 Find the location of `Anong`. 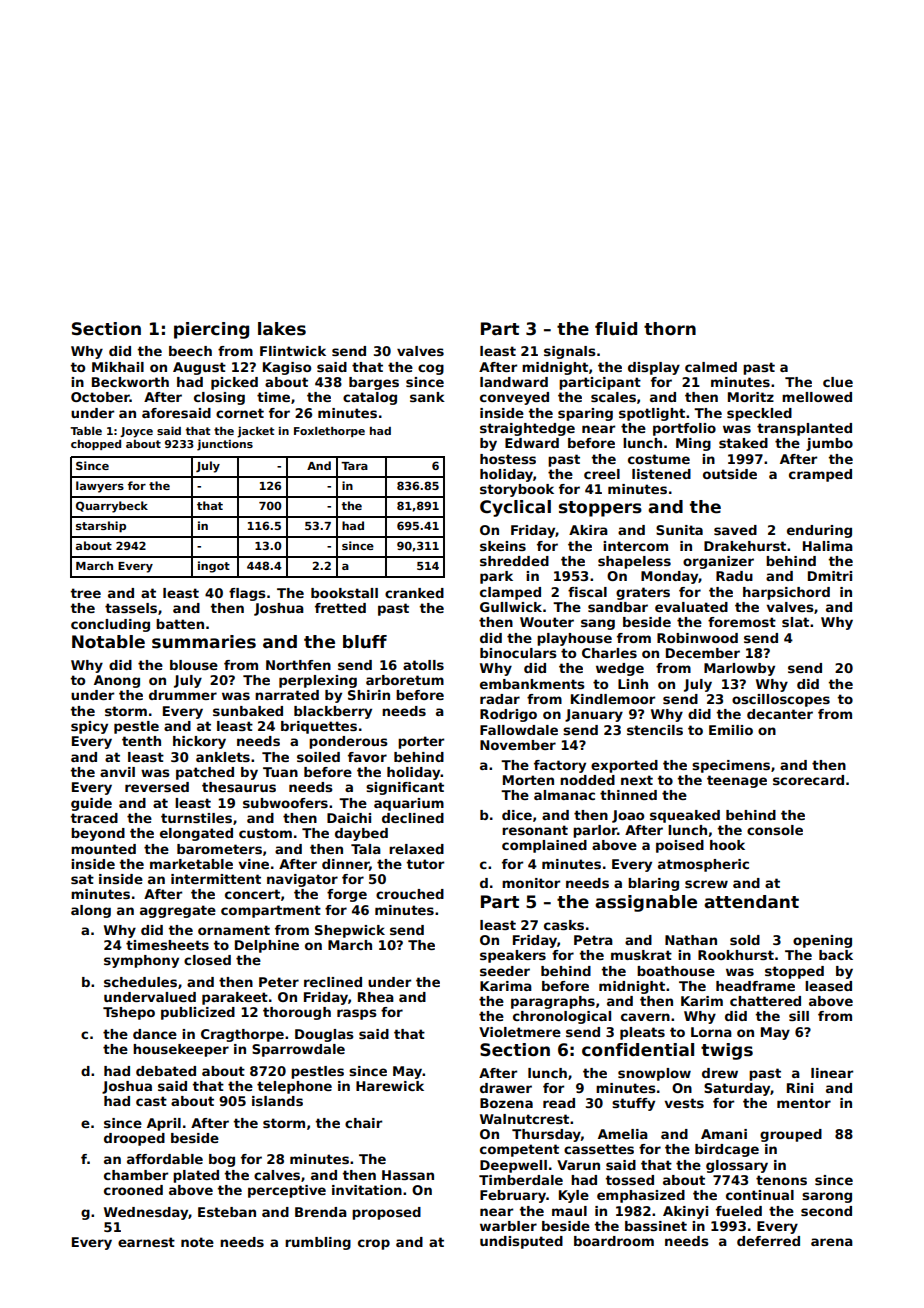

Anong is located at coordinates (117, 681).
